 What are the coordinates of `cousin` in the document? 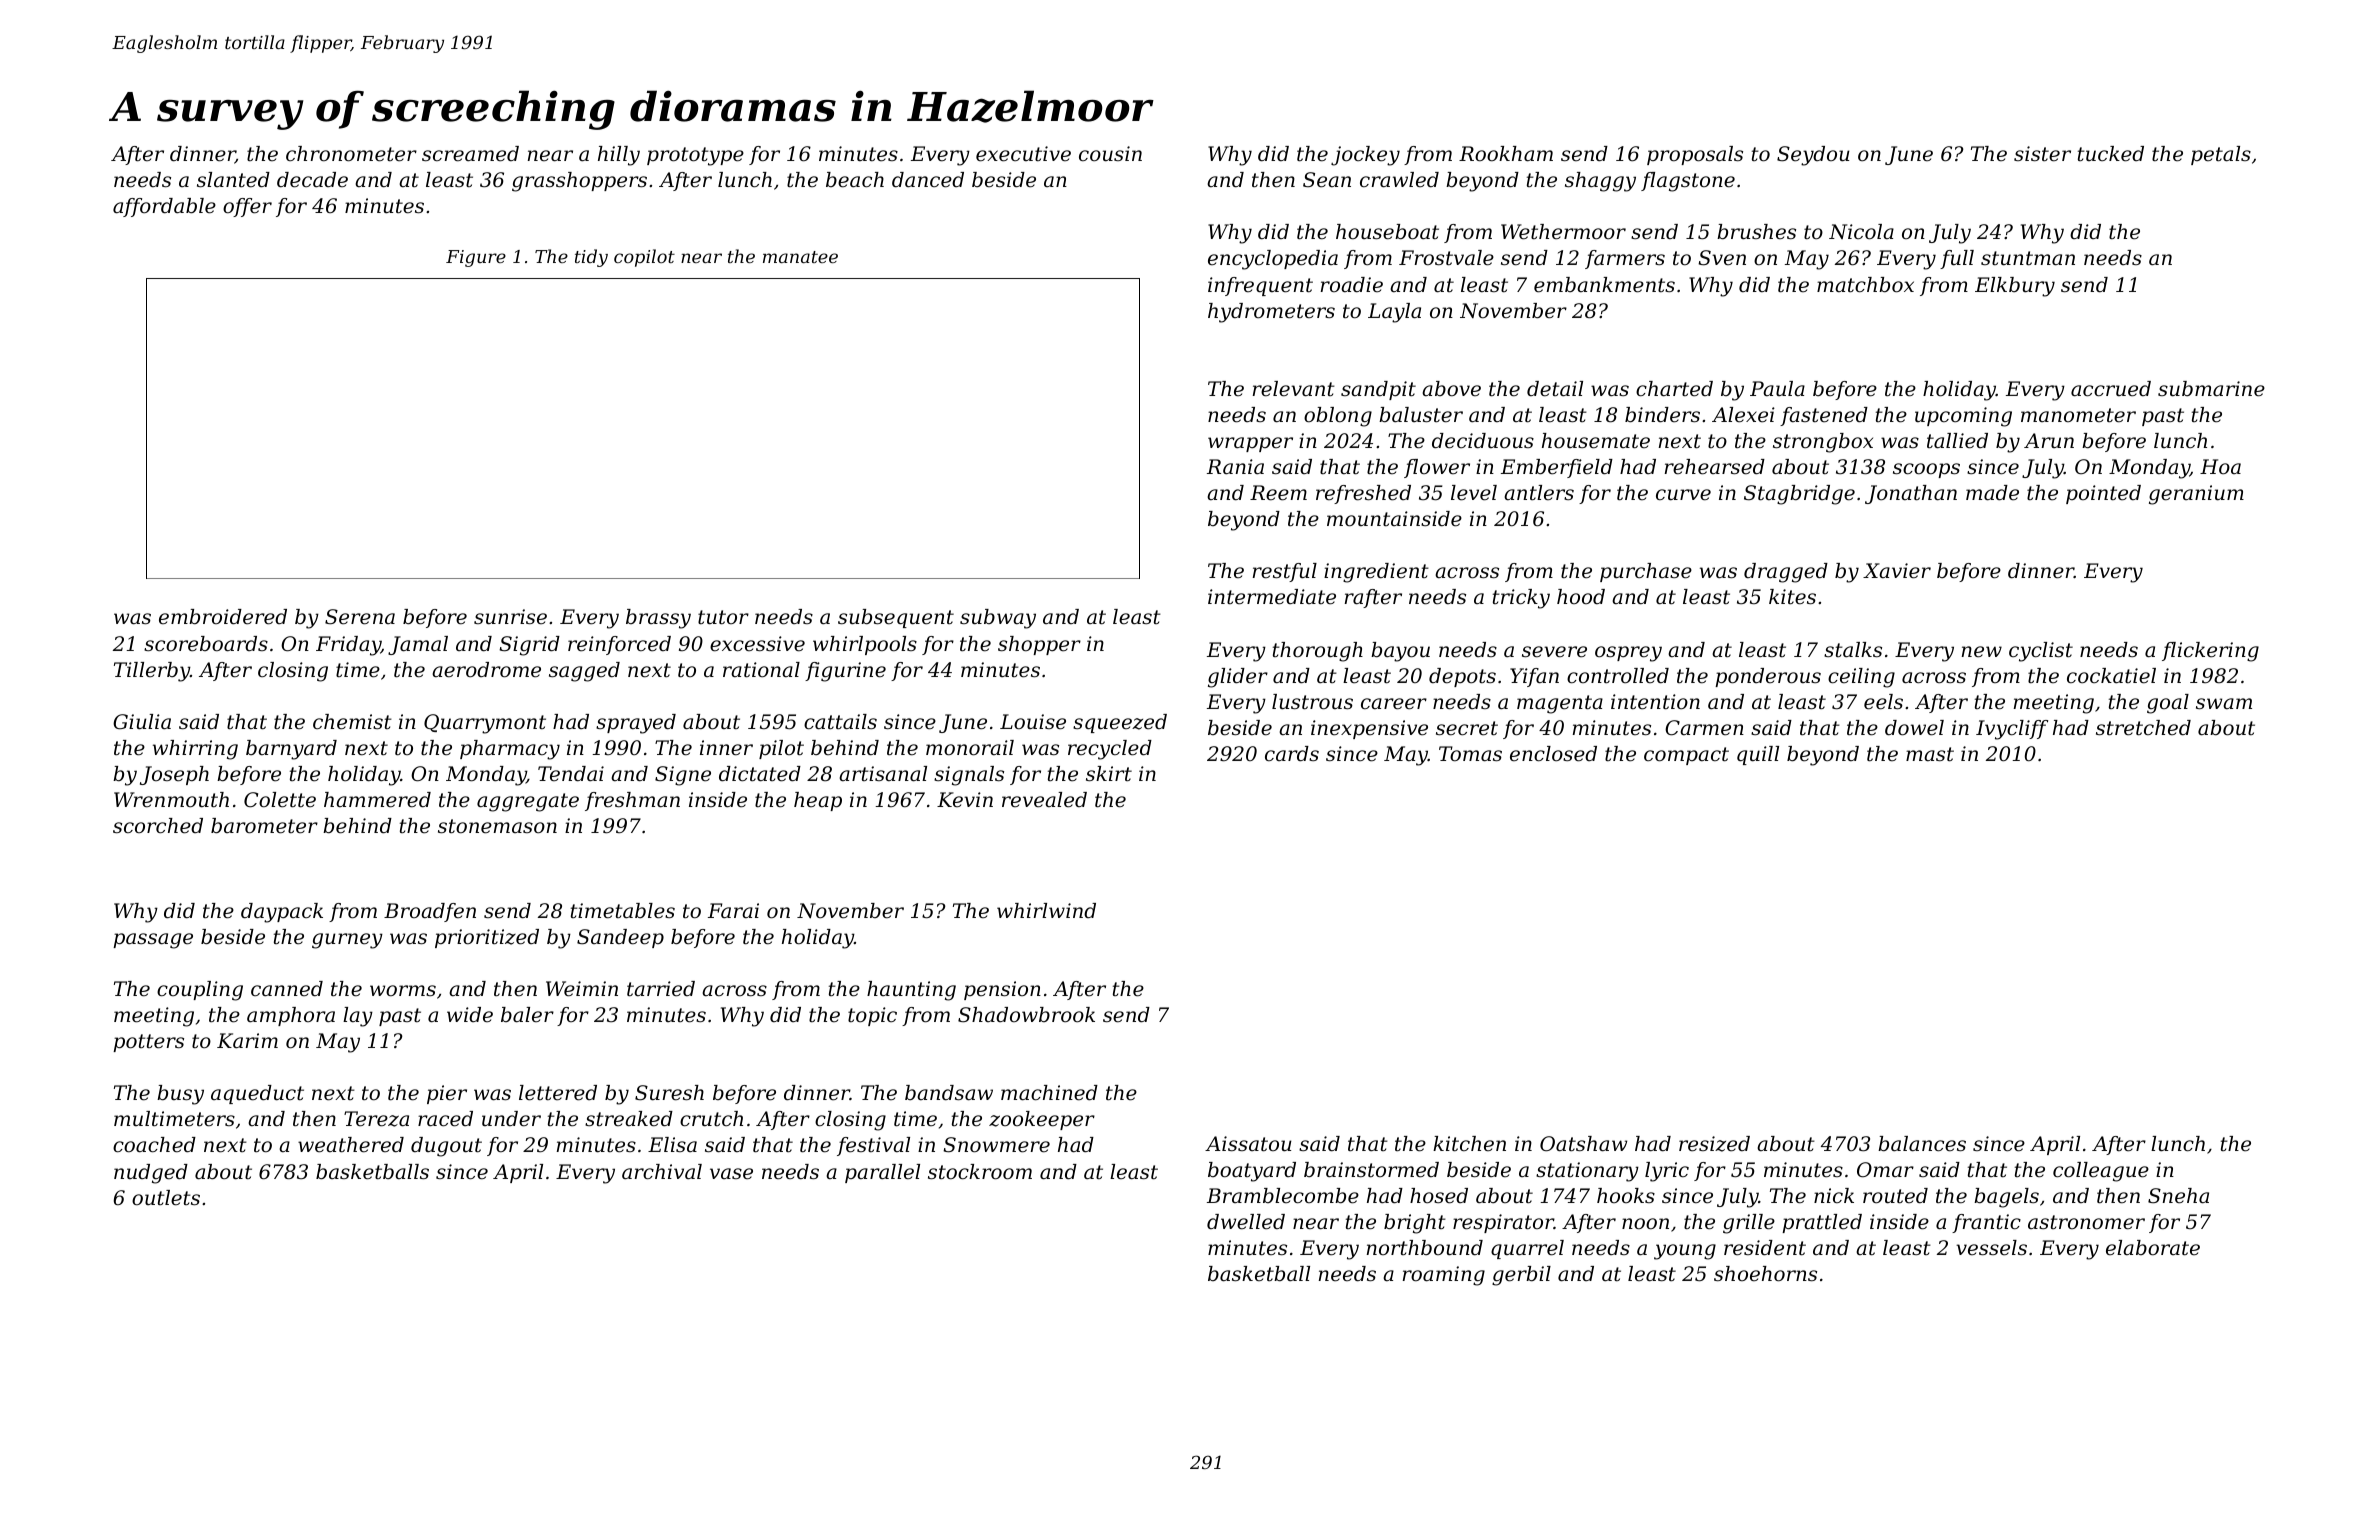 It's located at (1110, 154).
